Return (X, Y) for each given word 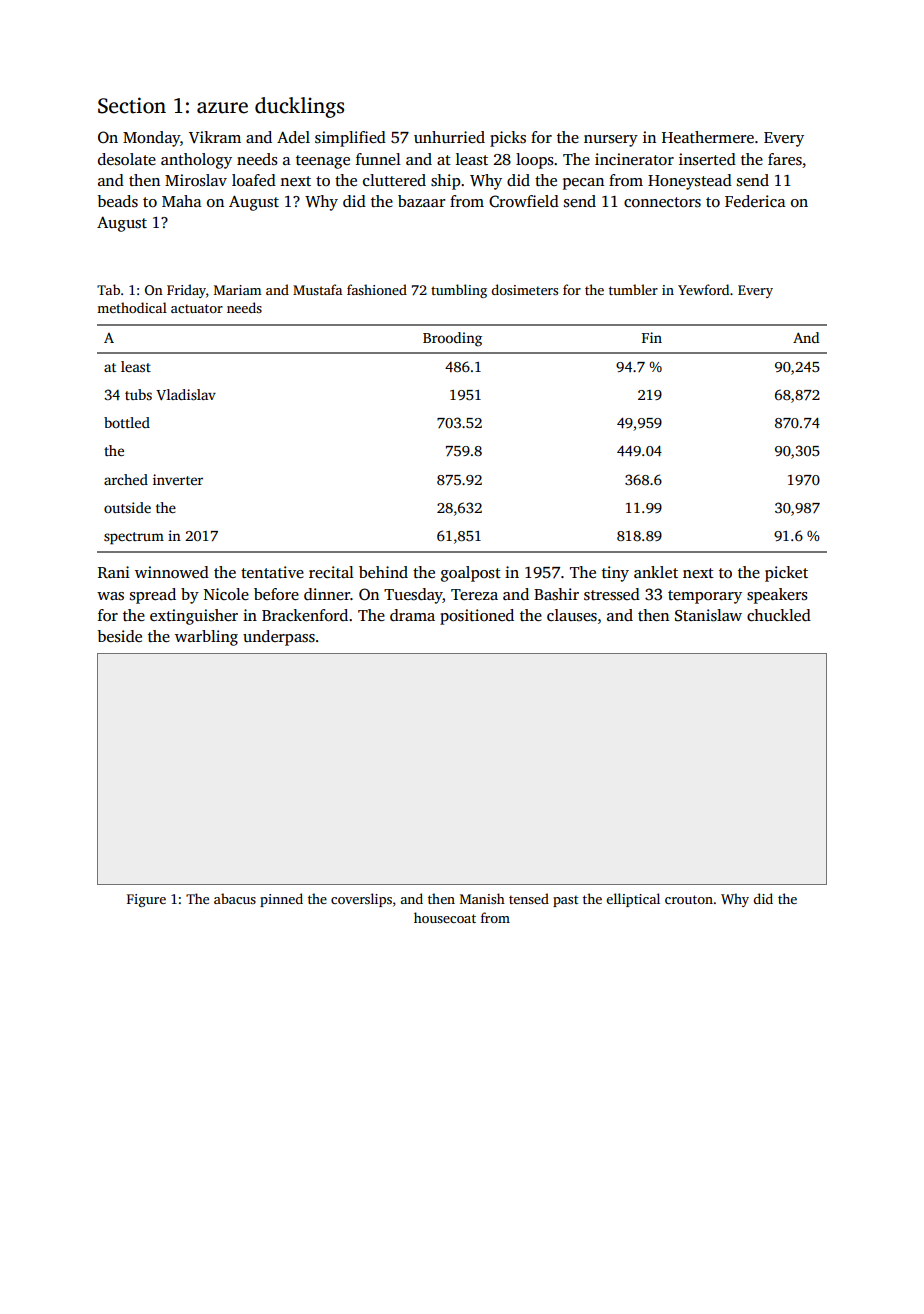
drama (412, 615)
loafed (254, 180)
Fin (652, 337)
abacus (235, 898)
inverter (178, 479)
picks (508, 139)
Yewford (703, 289)
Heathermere (708, 137)
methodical (132, 307)
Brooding (452, 339)
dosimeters (524, 289)
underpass (279, 638)
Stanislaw (708, 615)
